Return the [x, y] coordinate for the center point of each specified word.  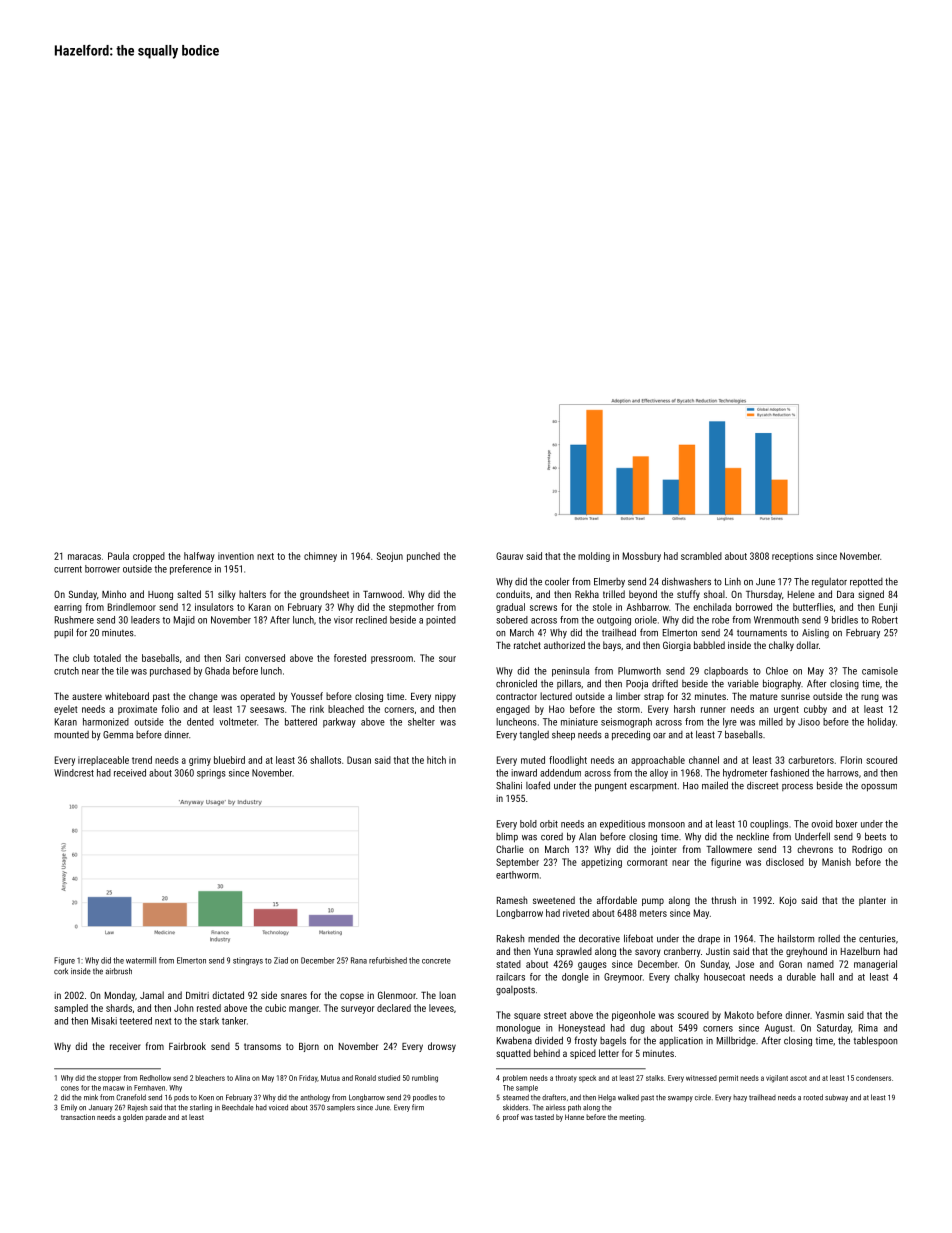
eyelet [66, 710]
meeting [632, 1118]
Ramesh [512, 900]
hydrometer [745, 774]
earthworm [517, 875]
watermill [141, 960]
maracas [84, 557]
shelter [421, 722]
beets [875, 836]
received [130, 773]
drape [709, 939]
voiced [278, 1107]
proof [511, 1118]
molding [594, 557]
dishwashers [686, 581]
